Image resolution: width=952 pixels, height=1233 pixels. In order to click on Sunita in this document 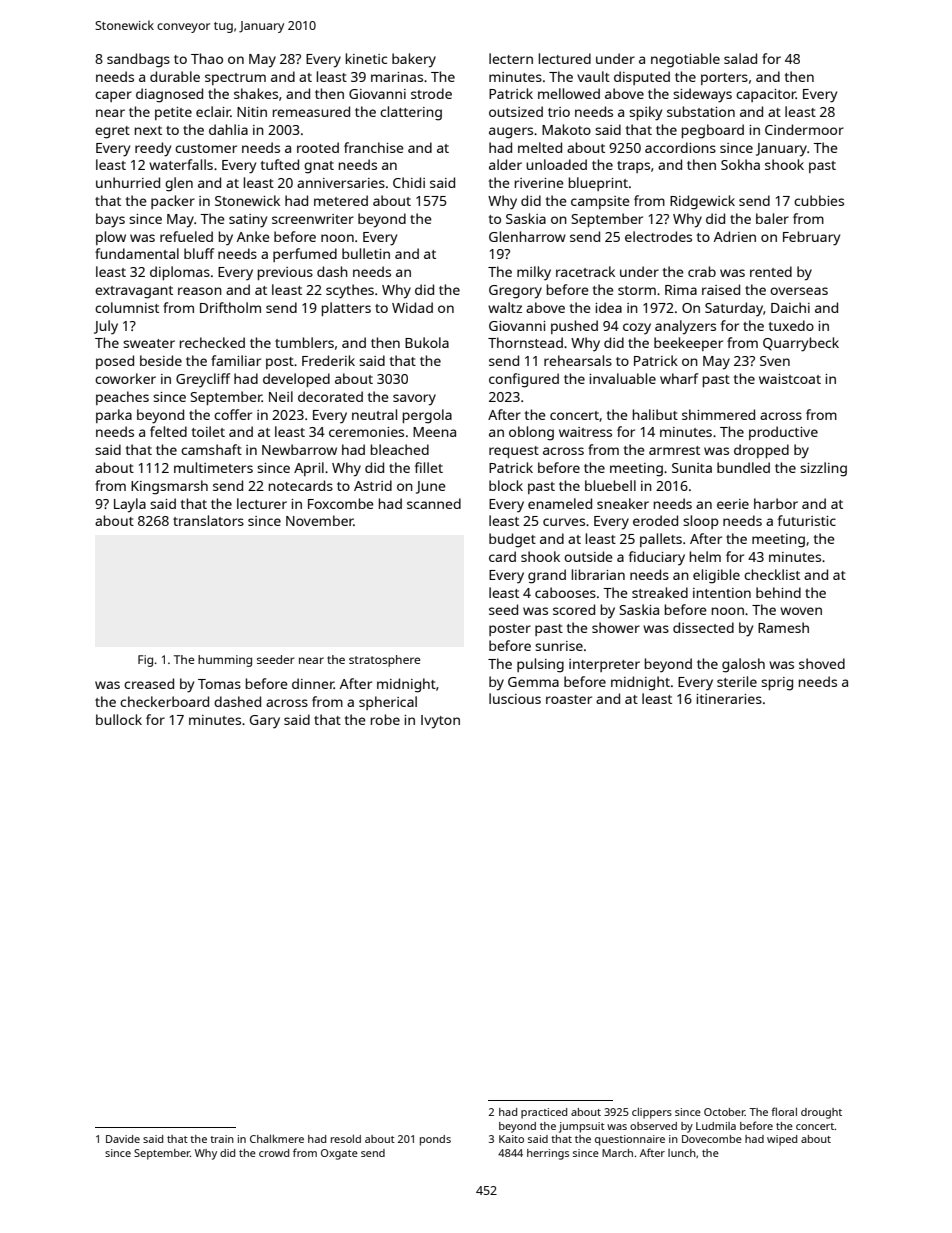, I will do `click(692, 468)`.
